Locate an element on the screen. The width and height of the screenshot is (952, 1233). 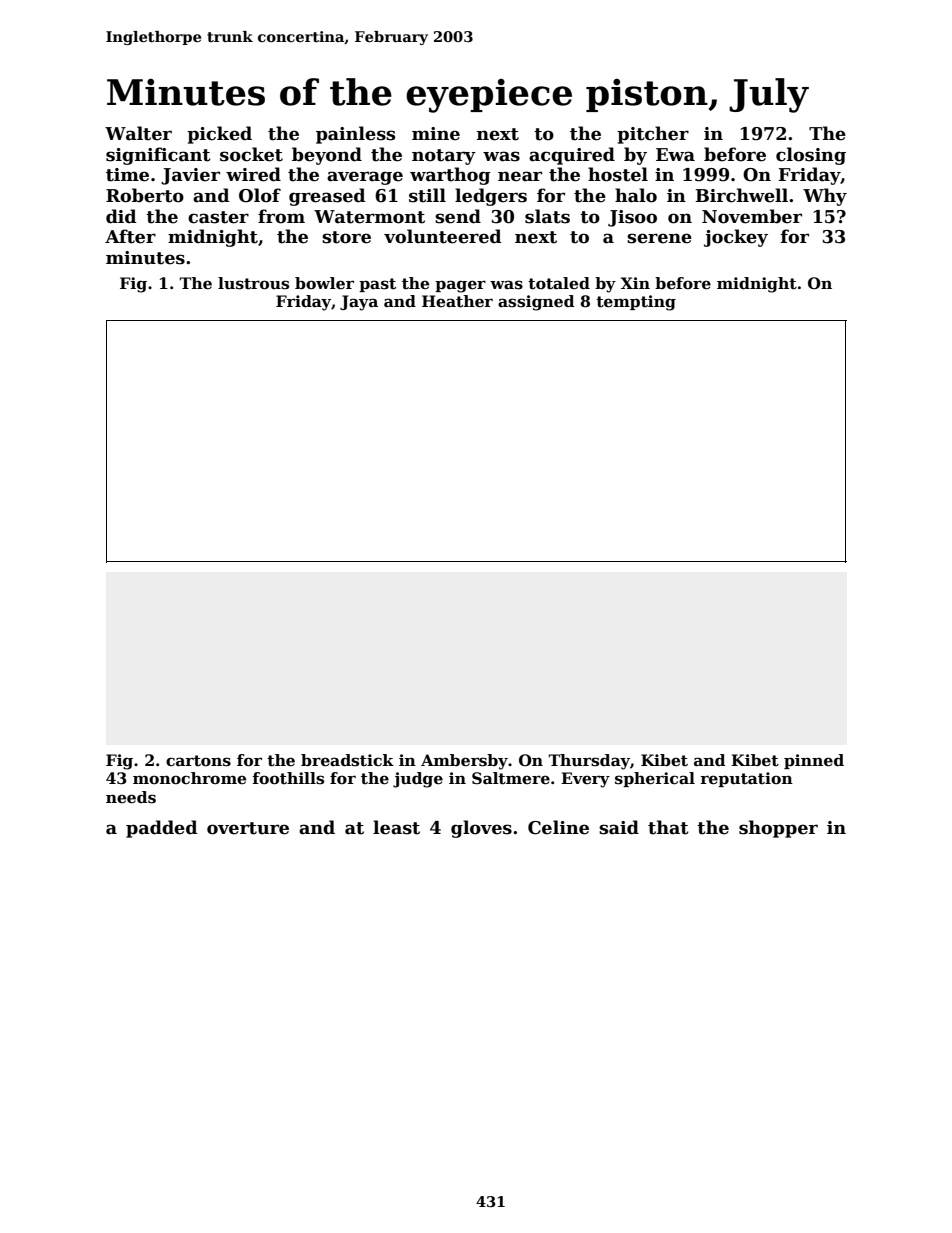
cartons is located at coordinates (198, 761).
